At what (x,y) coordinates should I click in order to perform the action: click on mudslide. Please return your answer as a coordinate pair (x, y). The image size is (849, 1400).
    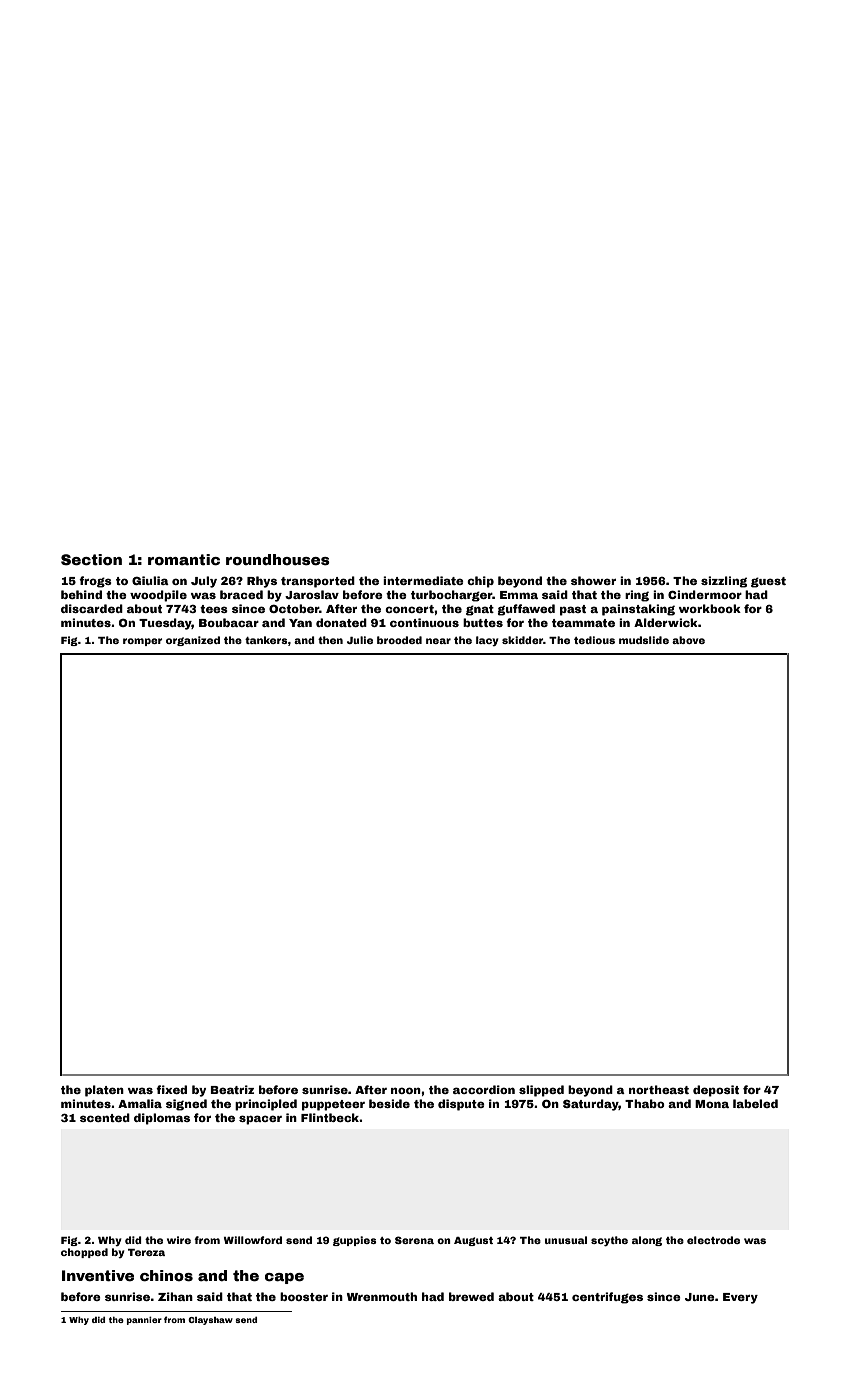
    Looking at the image, I should click on (644, 640).
